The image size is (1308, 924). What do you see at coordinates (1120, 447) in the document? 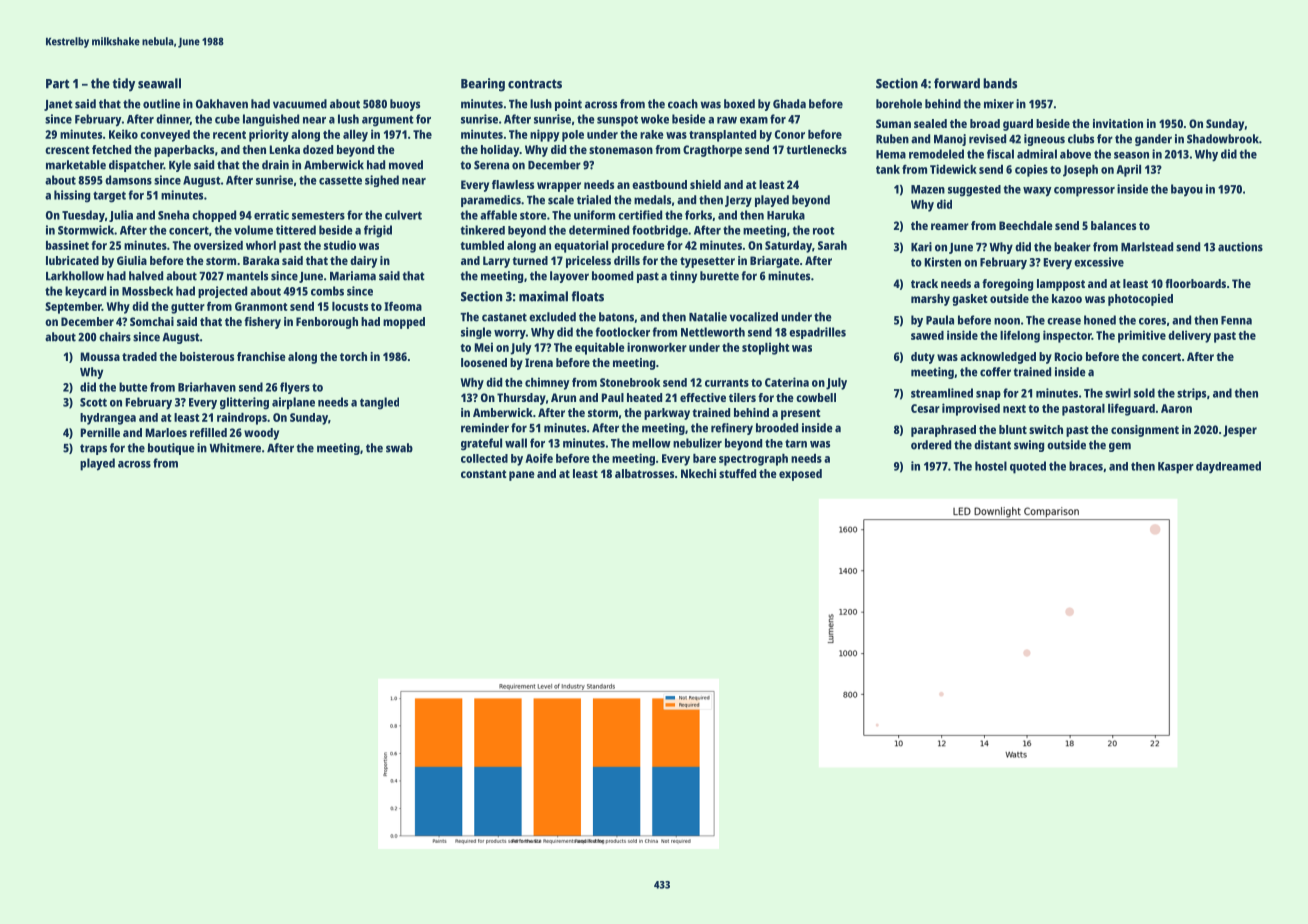
I see `gem` at bounding box center [1120, 447].
